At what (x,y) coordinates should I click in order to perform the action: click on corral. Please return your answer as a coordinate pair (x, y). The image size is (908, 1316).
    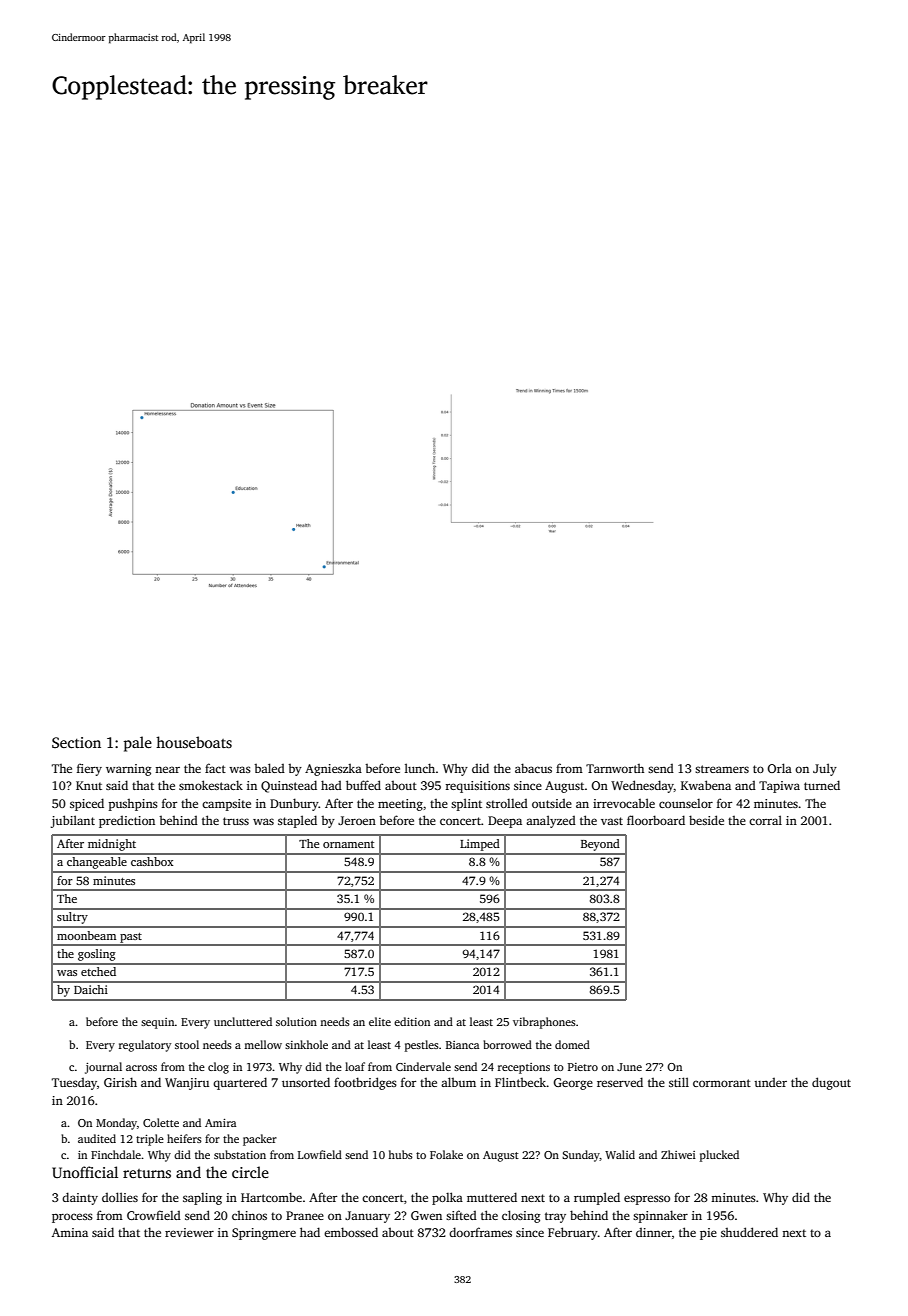
    Looking at the image, I should click on (765, 820).
